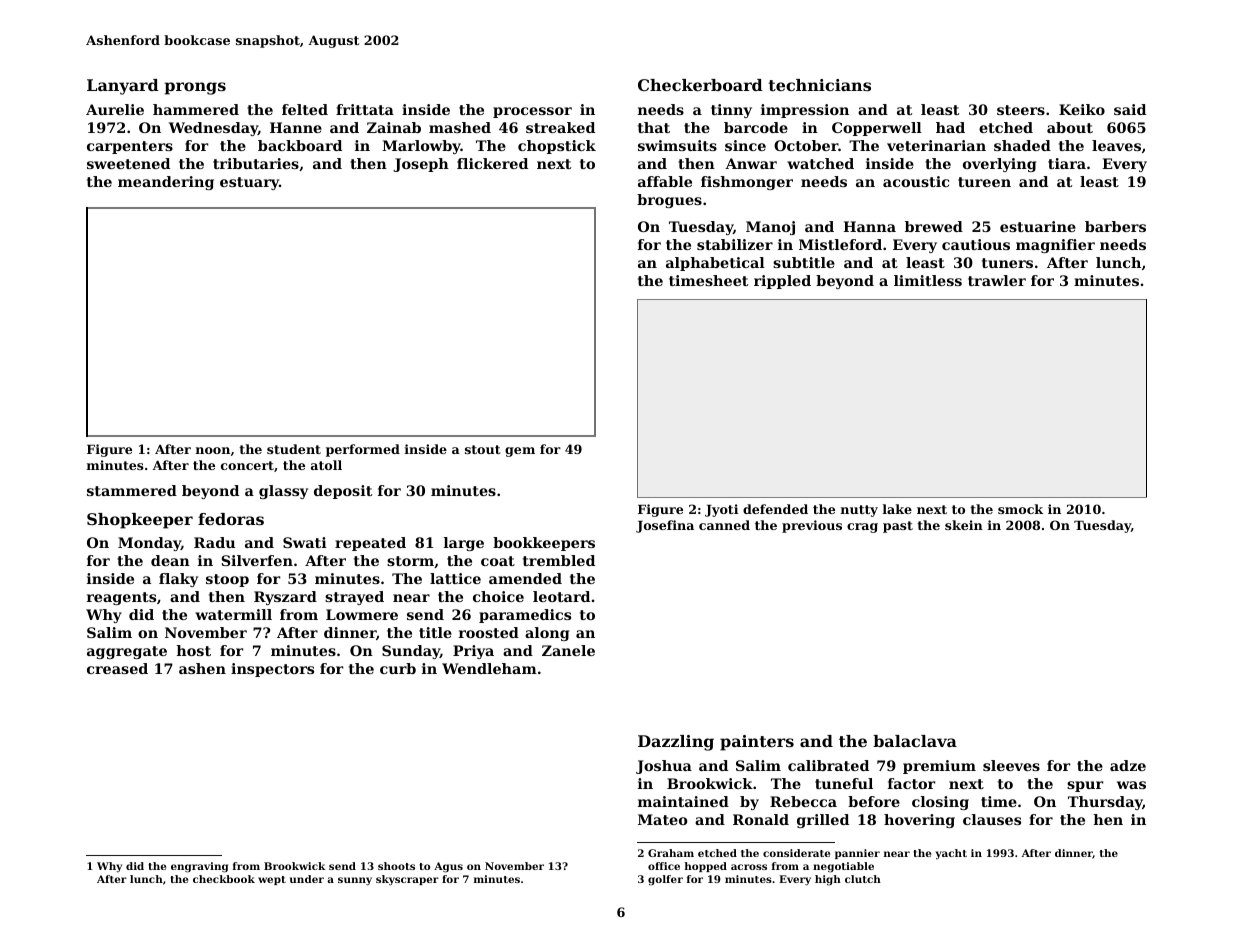 This document has height=952, width=1233. Describe the element at coordinates (997, 280) in the document. I see `trawler` at that location.
